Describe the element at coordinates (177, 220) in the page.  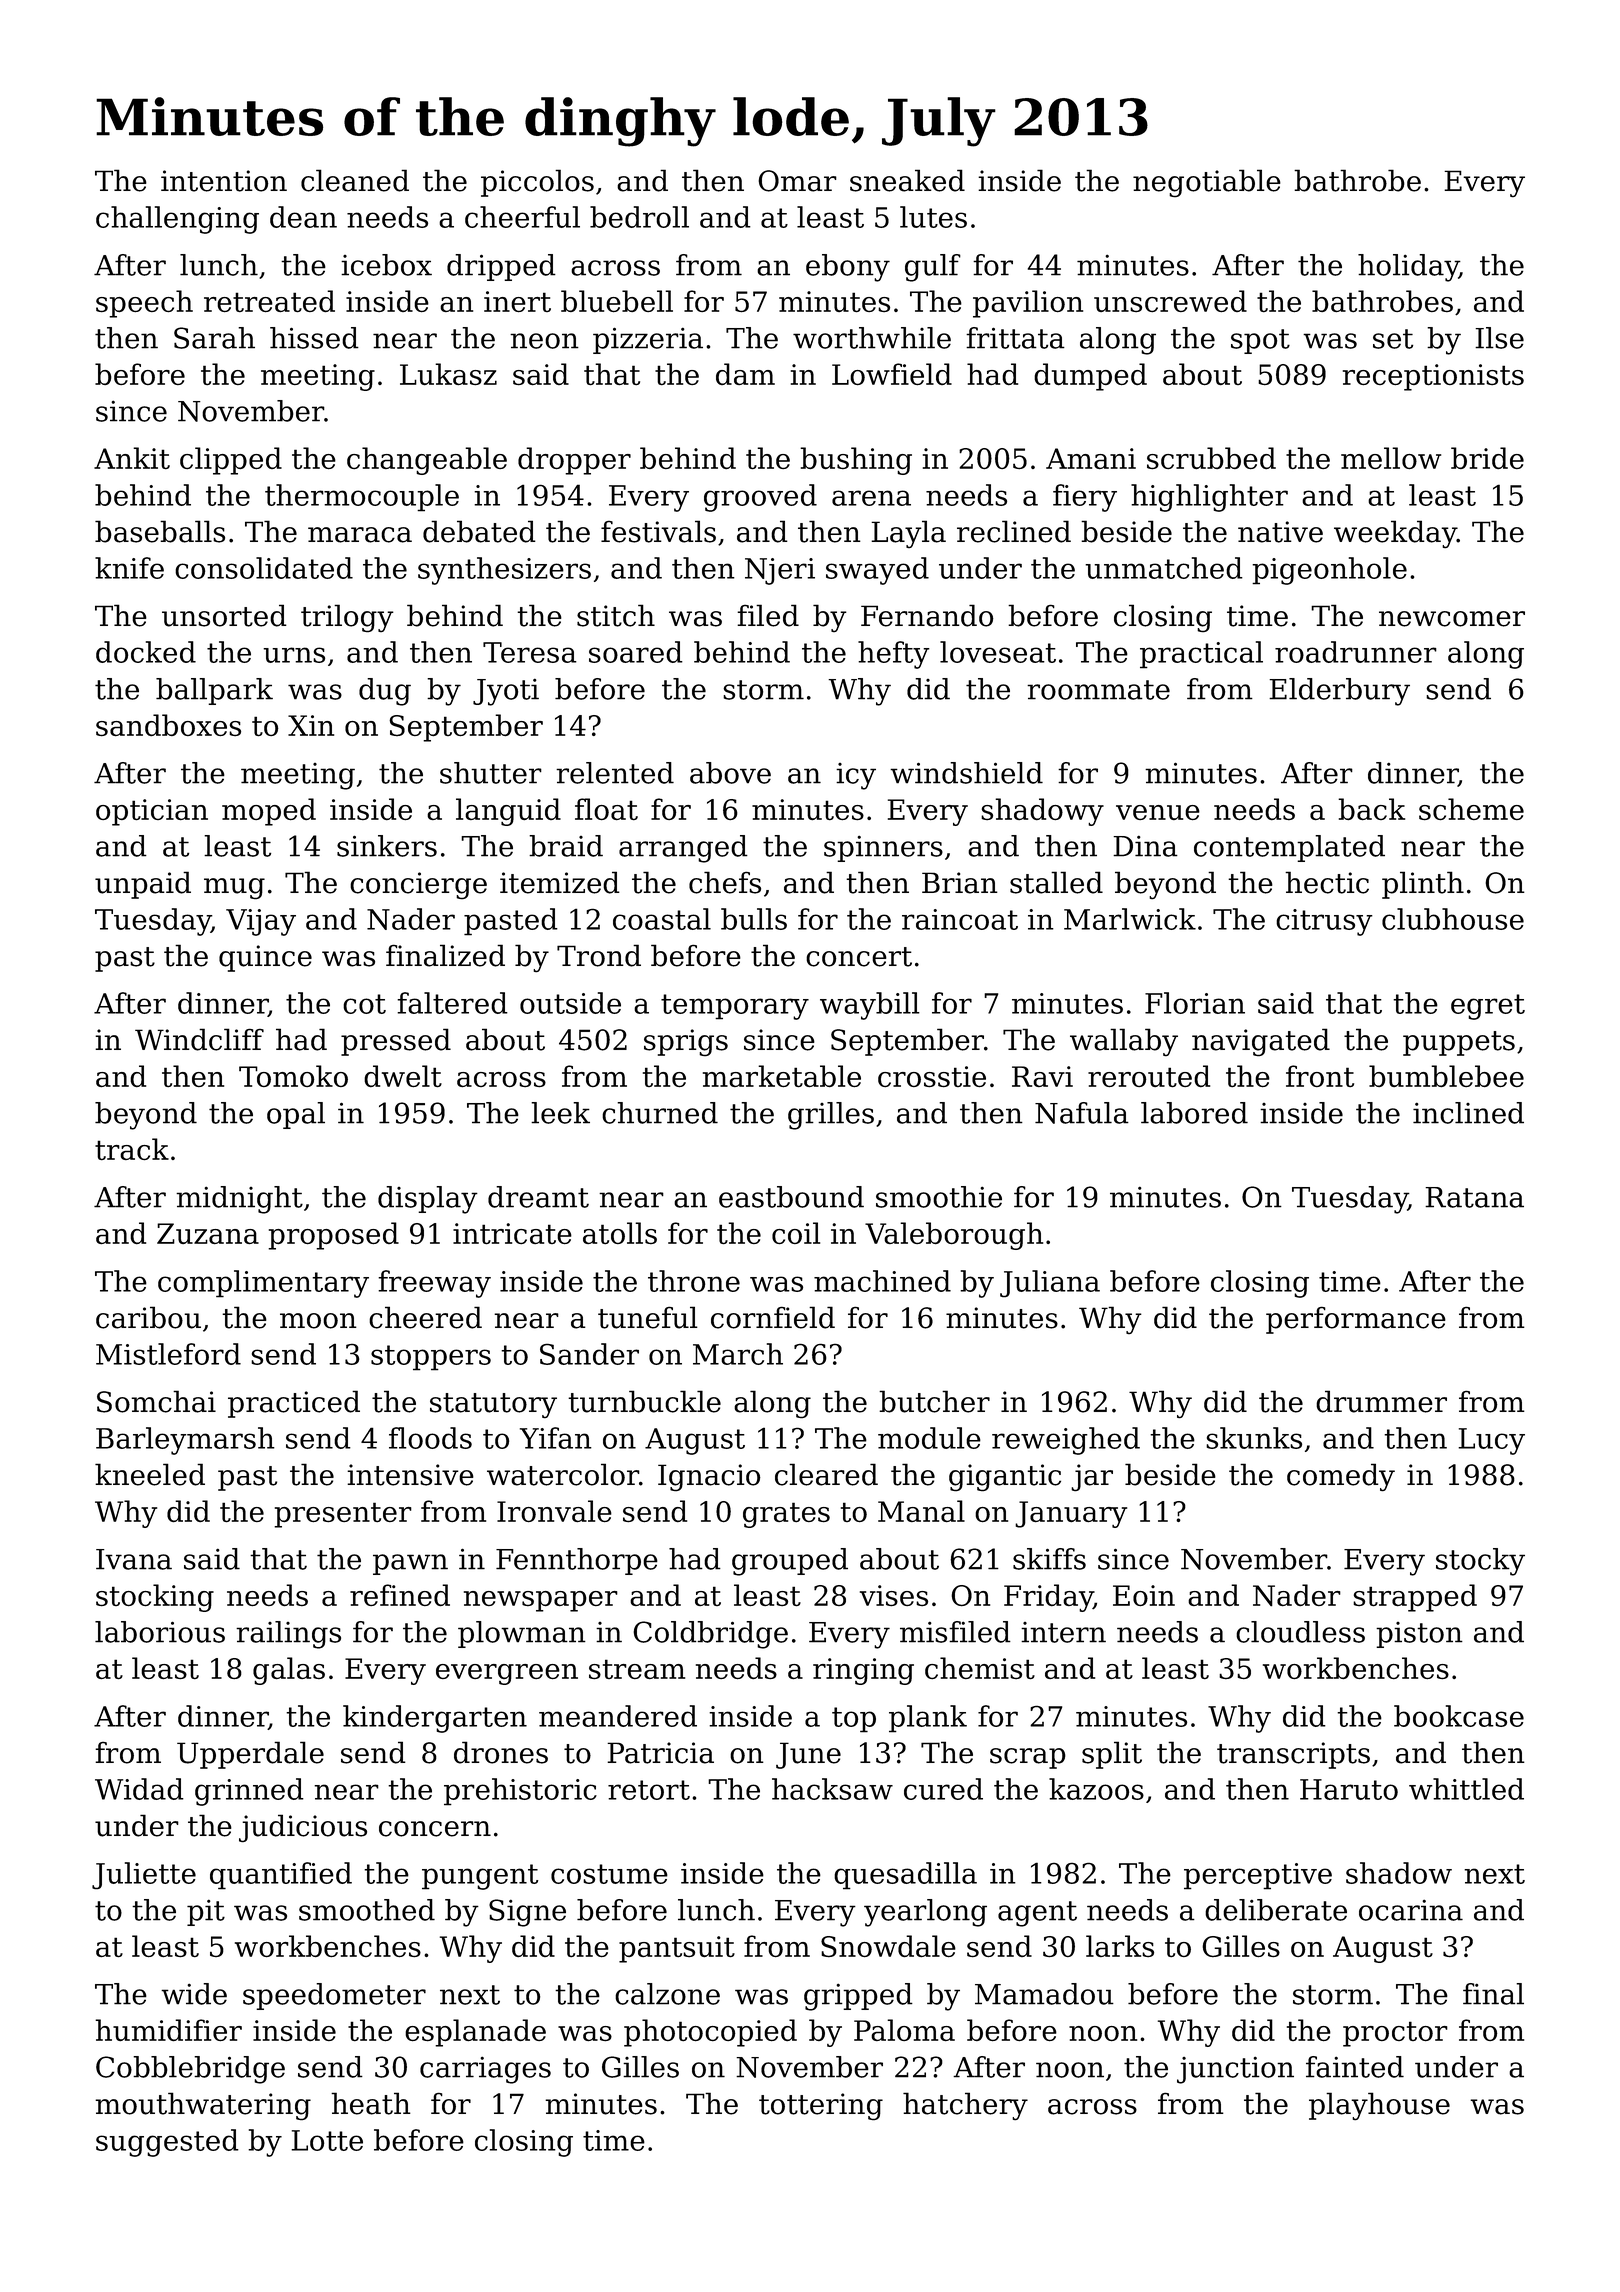
I see `challenging` at that location.
